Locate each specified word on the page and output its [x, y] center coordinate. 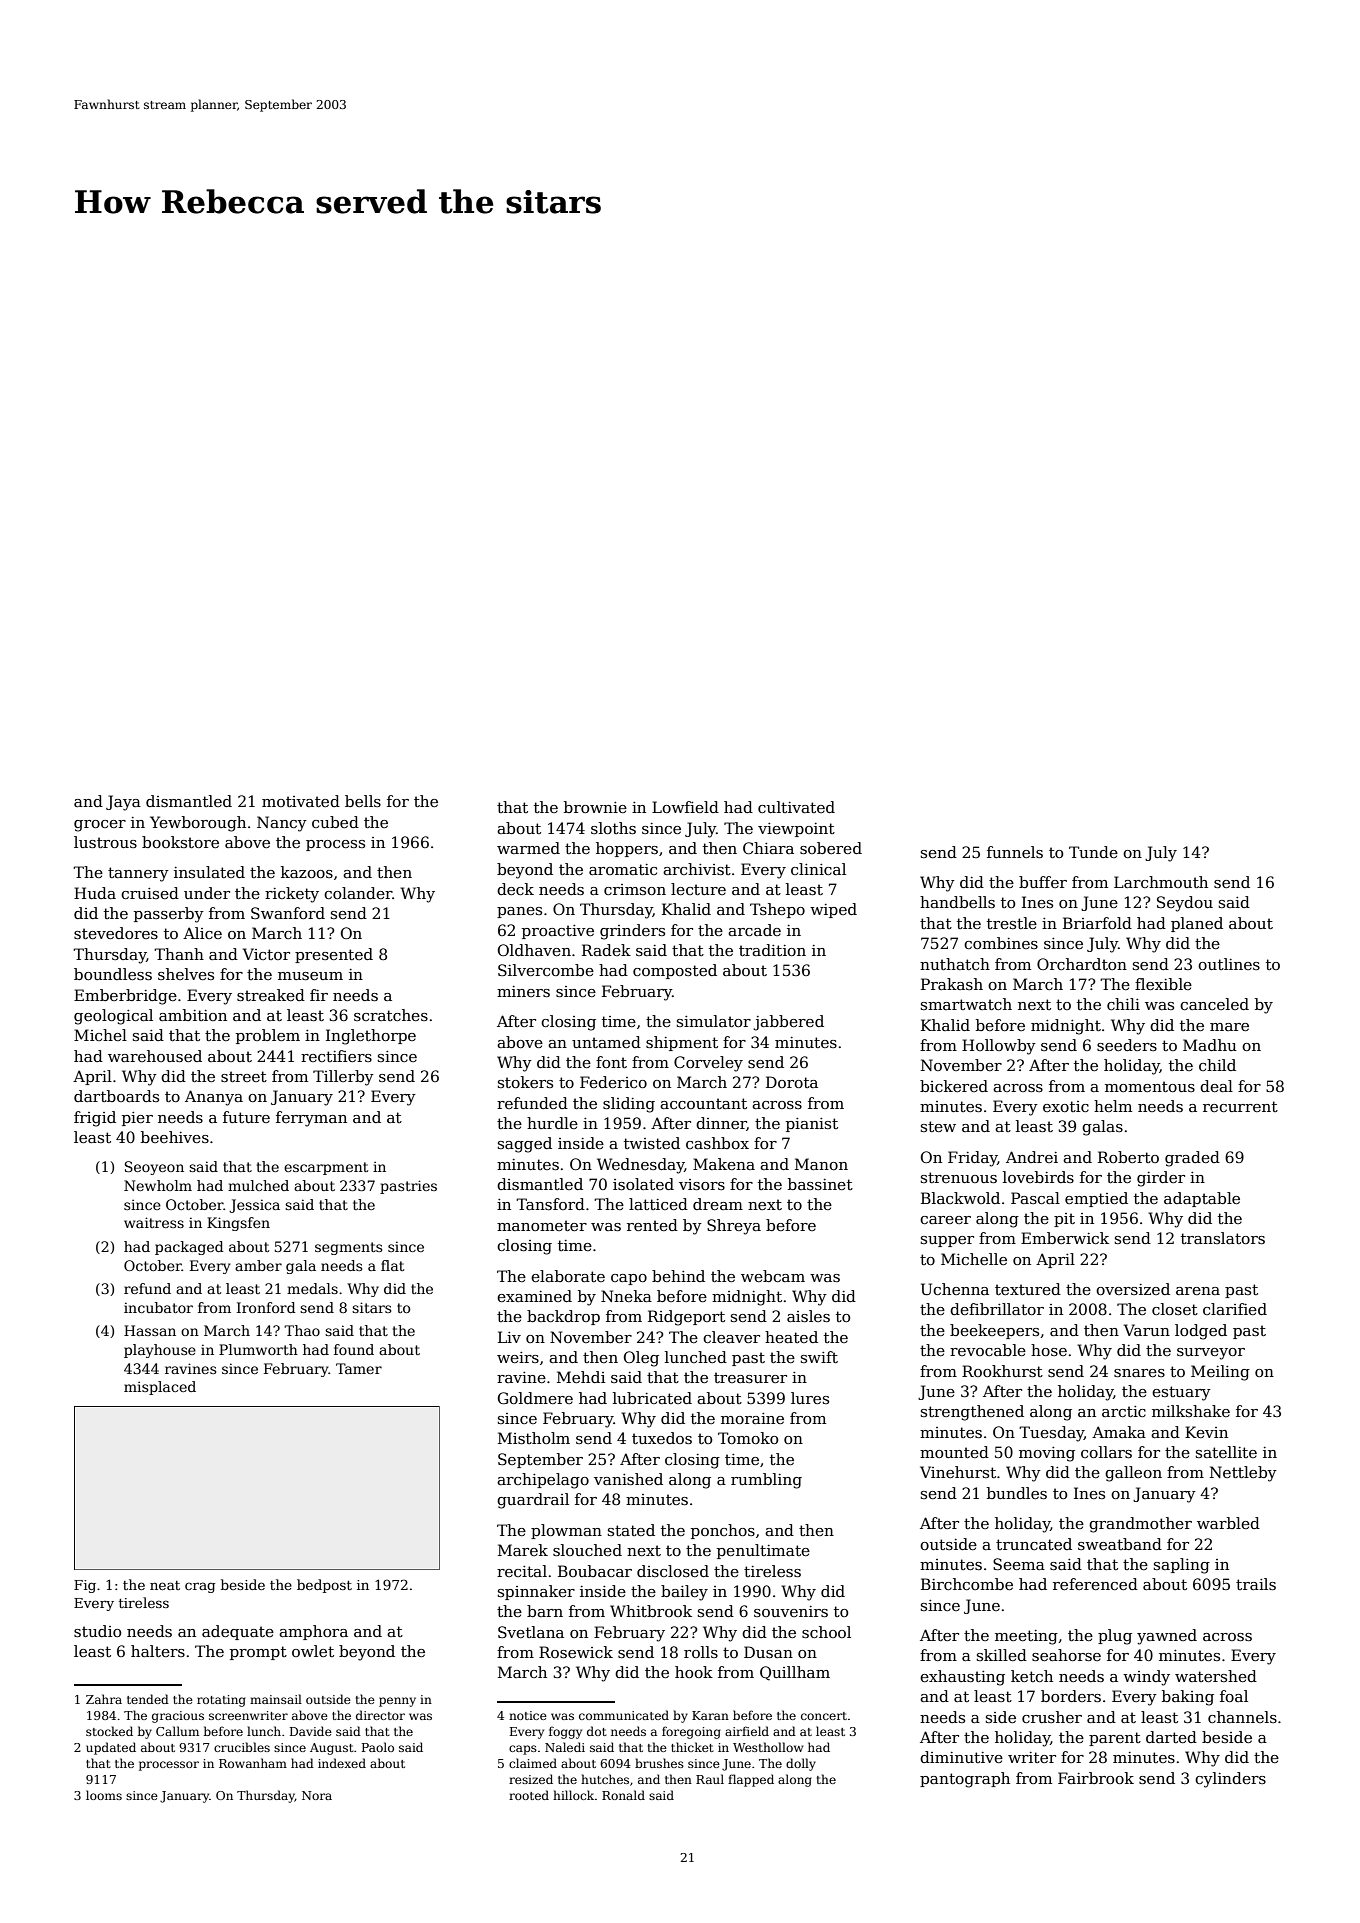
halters [158, 1651]
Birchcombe [967, 1584]
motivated [301, 801]
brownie [595, 807]
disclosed [673, 1571]
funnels [1015, 852]
